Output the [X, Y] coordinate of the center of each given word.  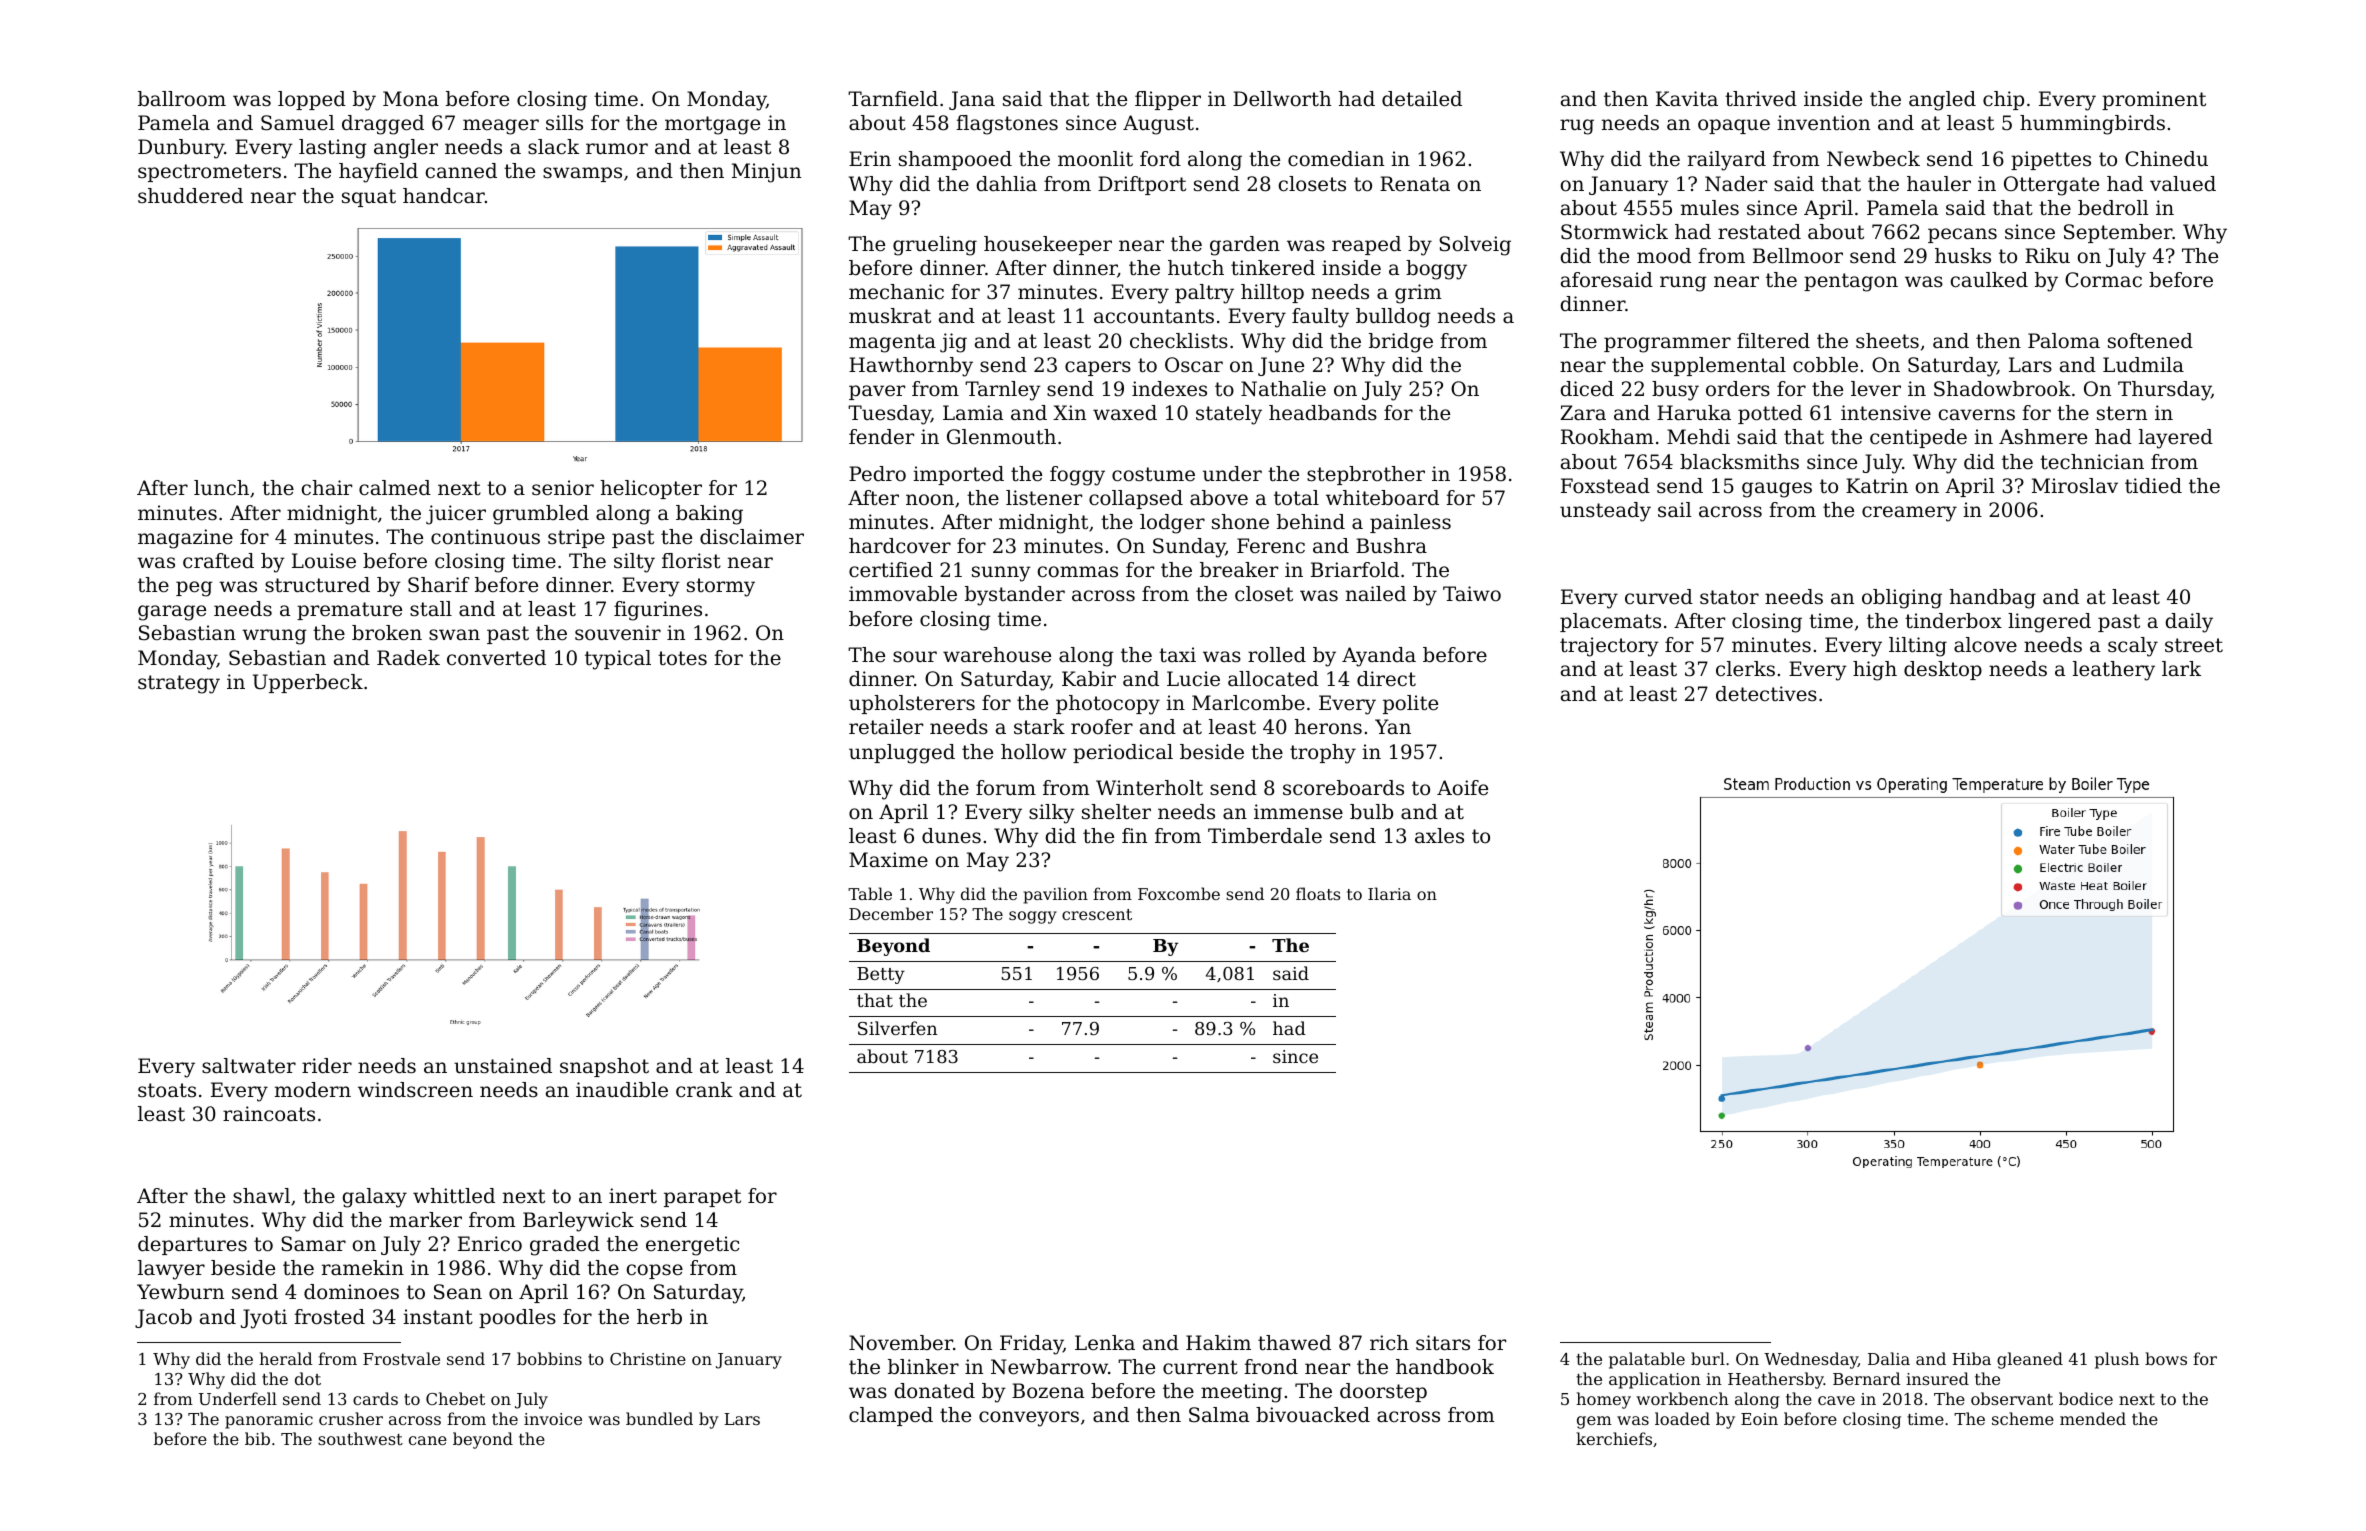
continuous [485, 537]
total [1296, 497]
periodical [1123, 753]
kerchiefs [1614, 1438]
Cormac [2103, 280]
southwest [360, 1438]
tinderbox [1953, 621]
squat [369, 198]
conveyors [1029, 1419]
